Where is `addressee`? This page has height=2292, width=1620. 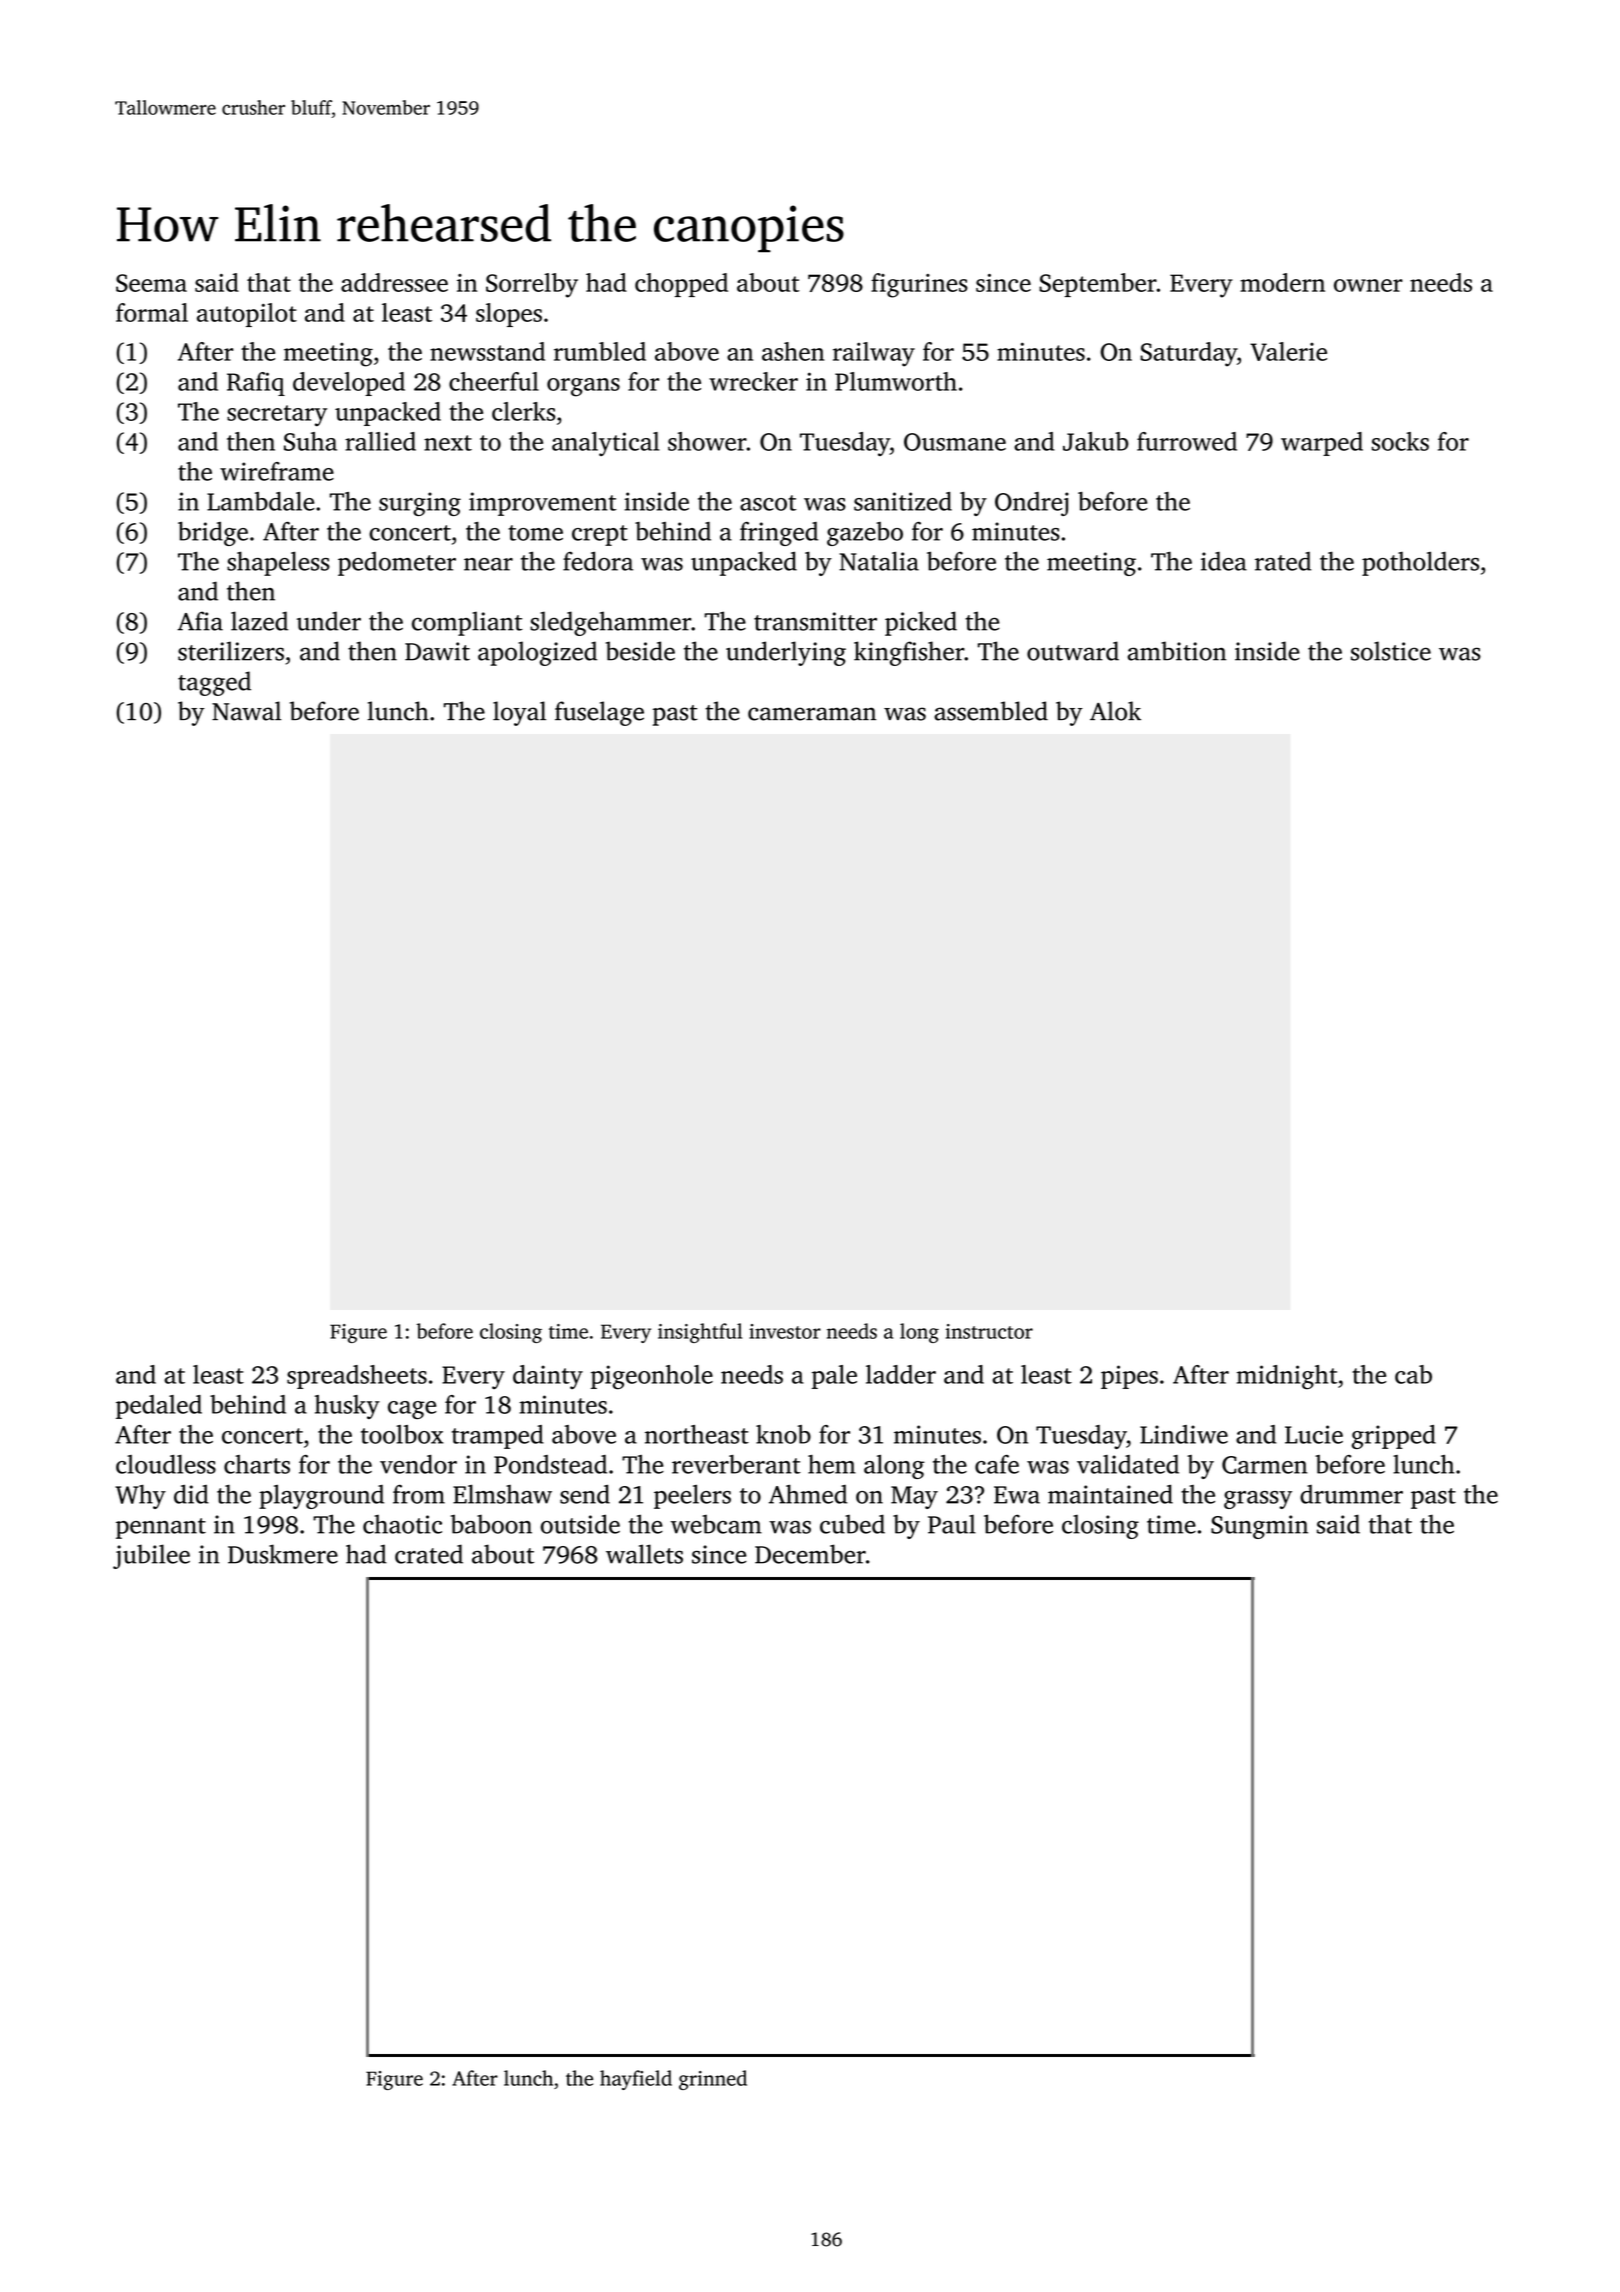 addressee is located at coordinates (394, 282).
